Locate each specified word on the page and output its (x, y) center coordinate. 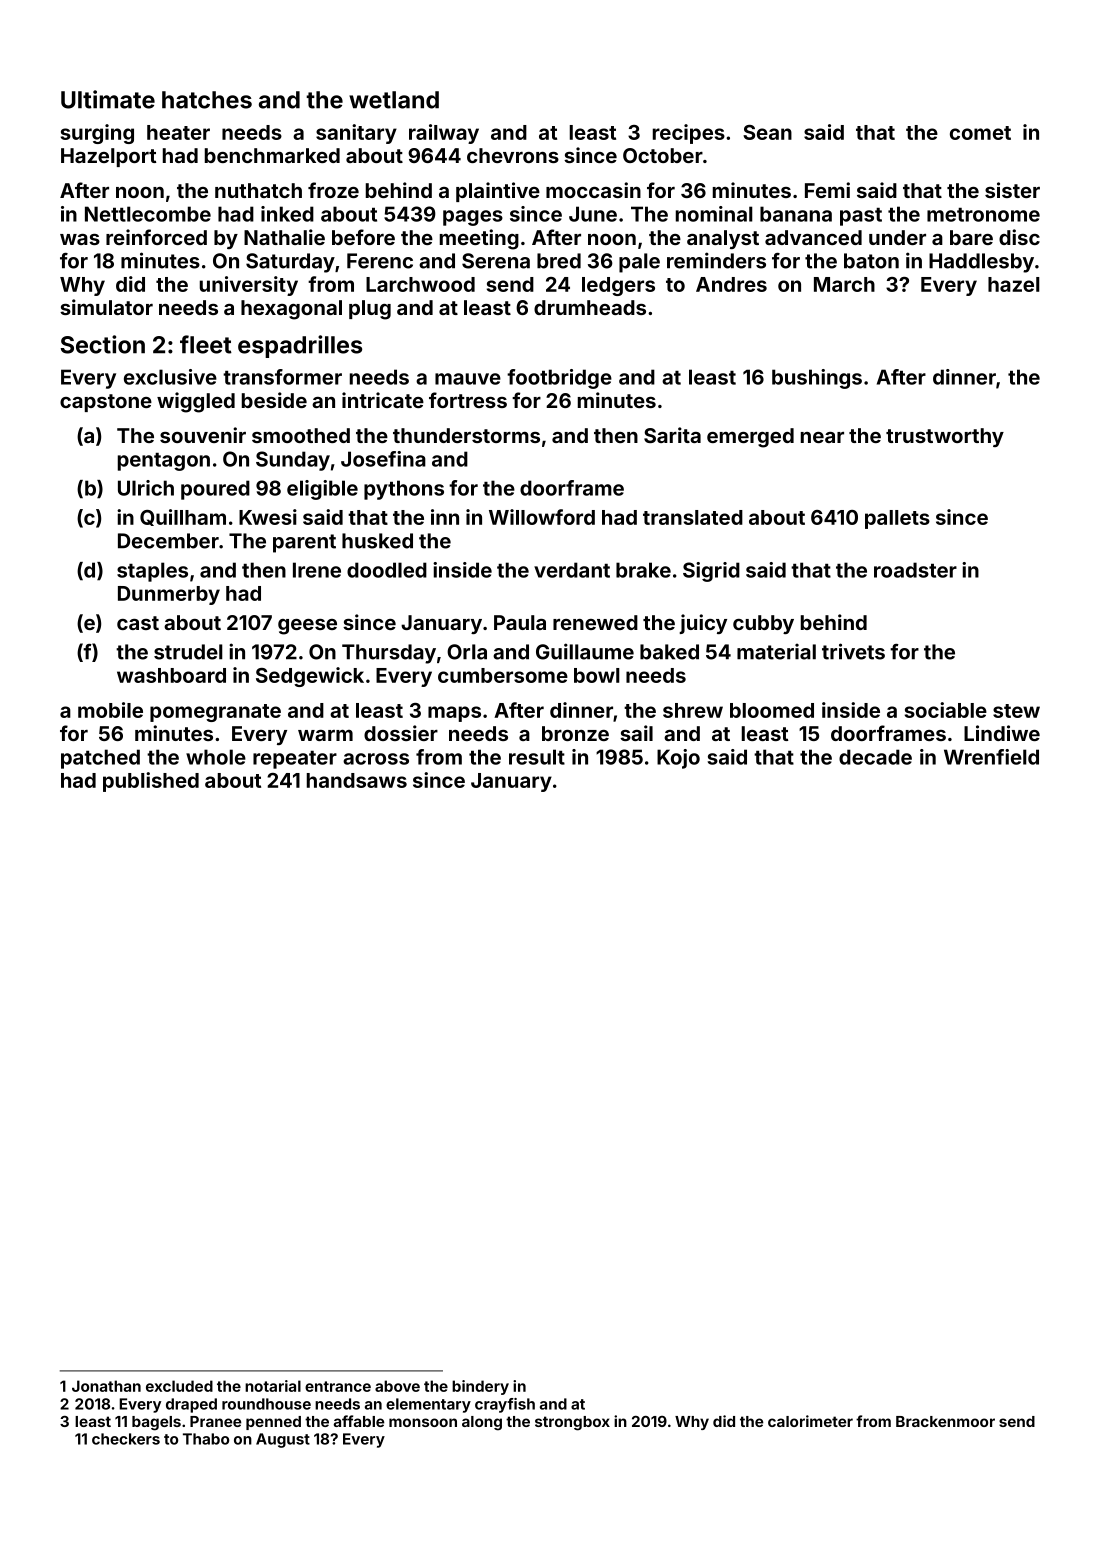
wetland (394, 100)
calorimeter (810, 1421)
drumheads (590, 307)
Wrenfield (991, 757)
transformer (282, 377)
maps (454, 714)
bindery (480, 1387)
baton (871, 261)
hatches (207, 100)
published (151, 782)
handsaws (357, 780)
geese (307, 627)
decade (875, 757)
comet (980, 133)
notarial (273, 1386)
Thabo (206, 1439)
